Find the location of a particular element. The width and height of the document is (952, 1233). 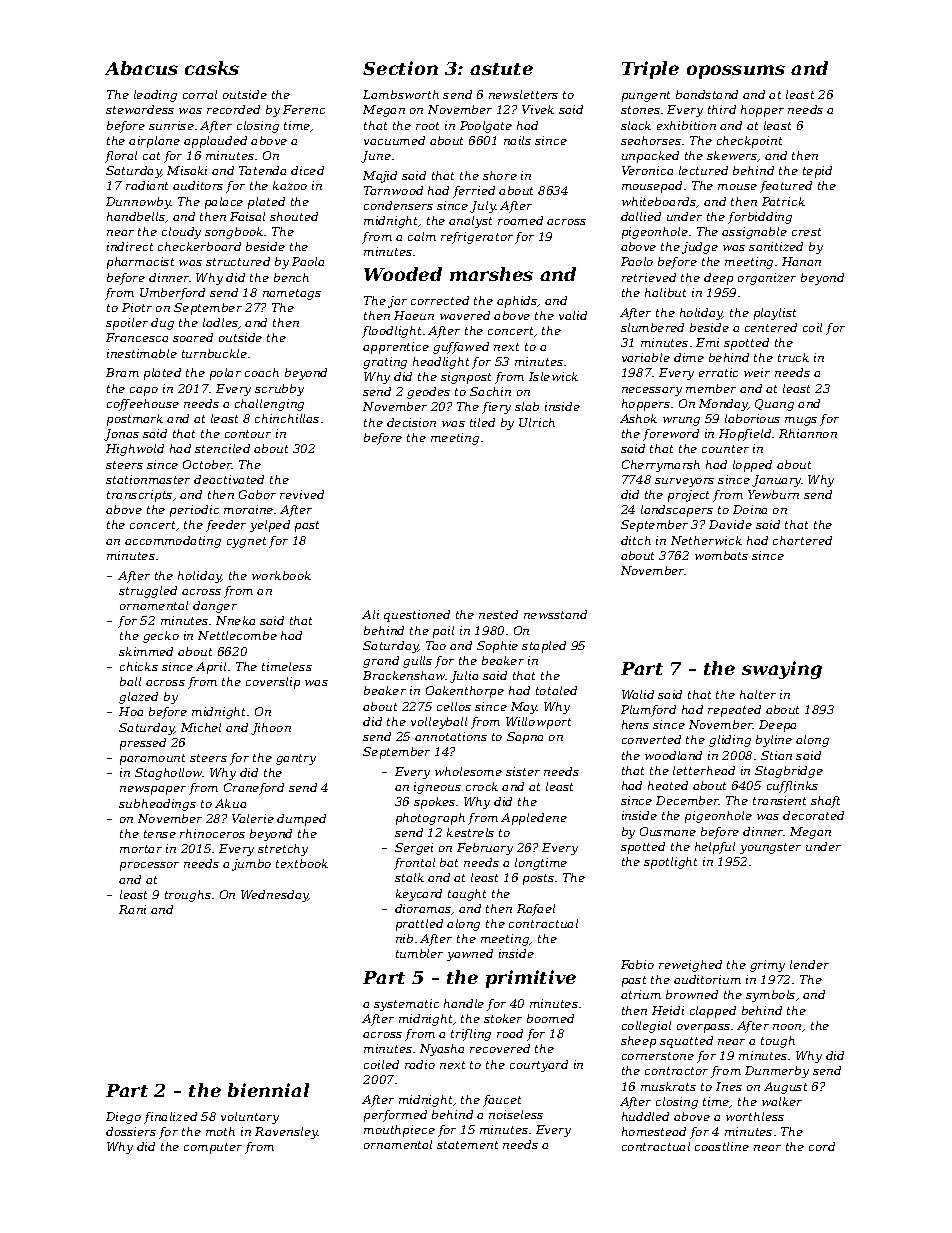

Abacus is located at coordinates (141, 68).
